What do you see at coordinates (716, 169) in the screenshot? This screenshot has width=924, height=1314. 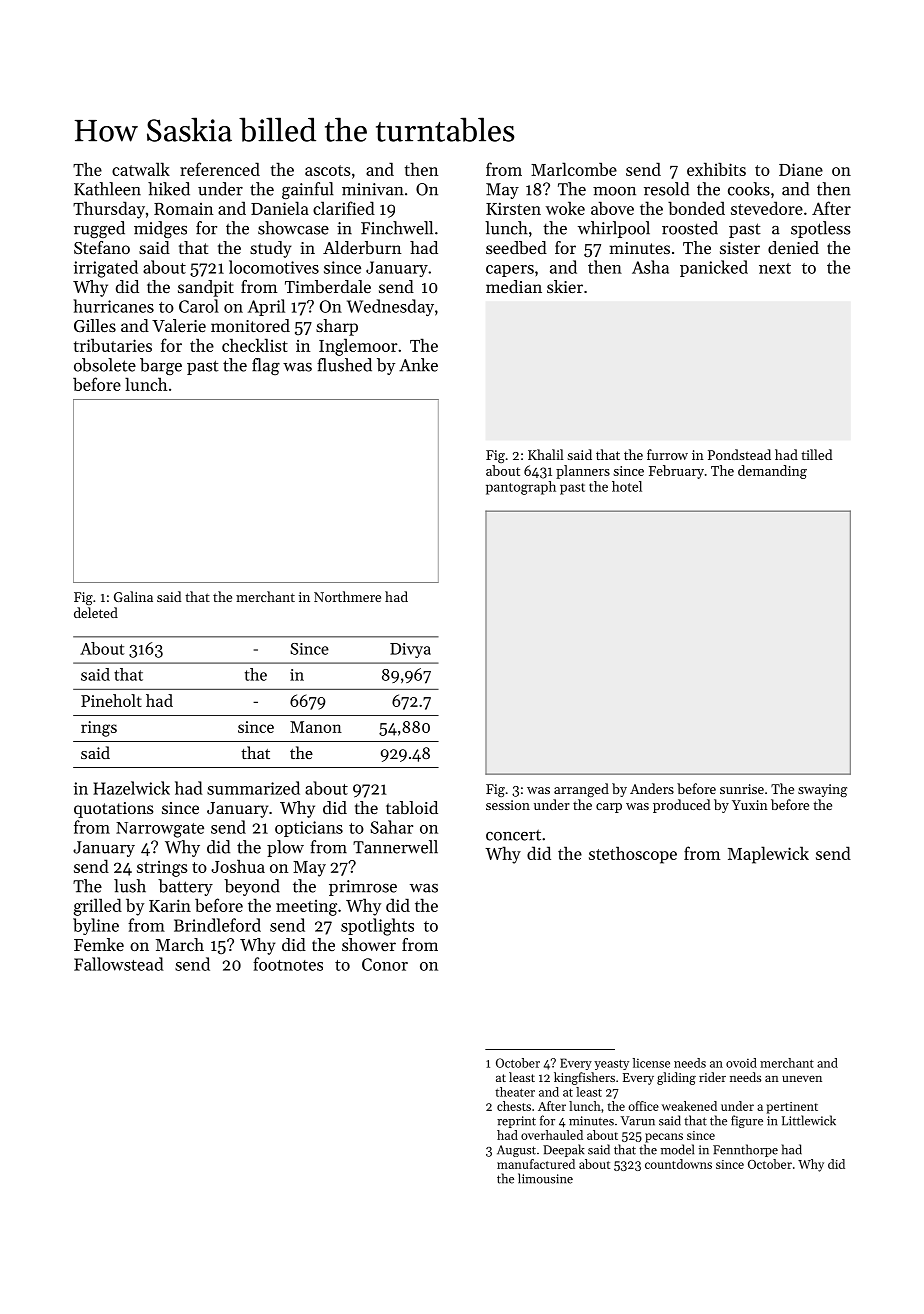 I see `exhibits` at bounding box center [716, 169].
